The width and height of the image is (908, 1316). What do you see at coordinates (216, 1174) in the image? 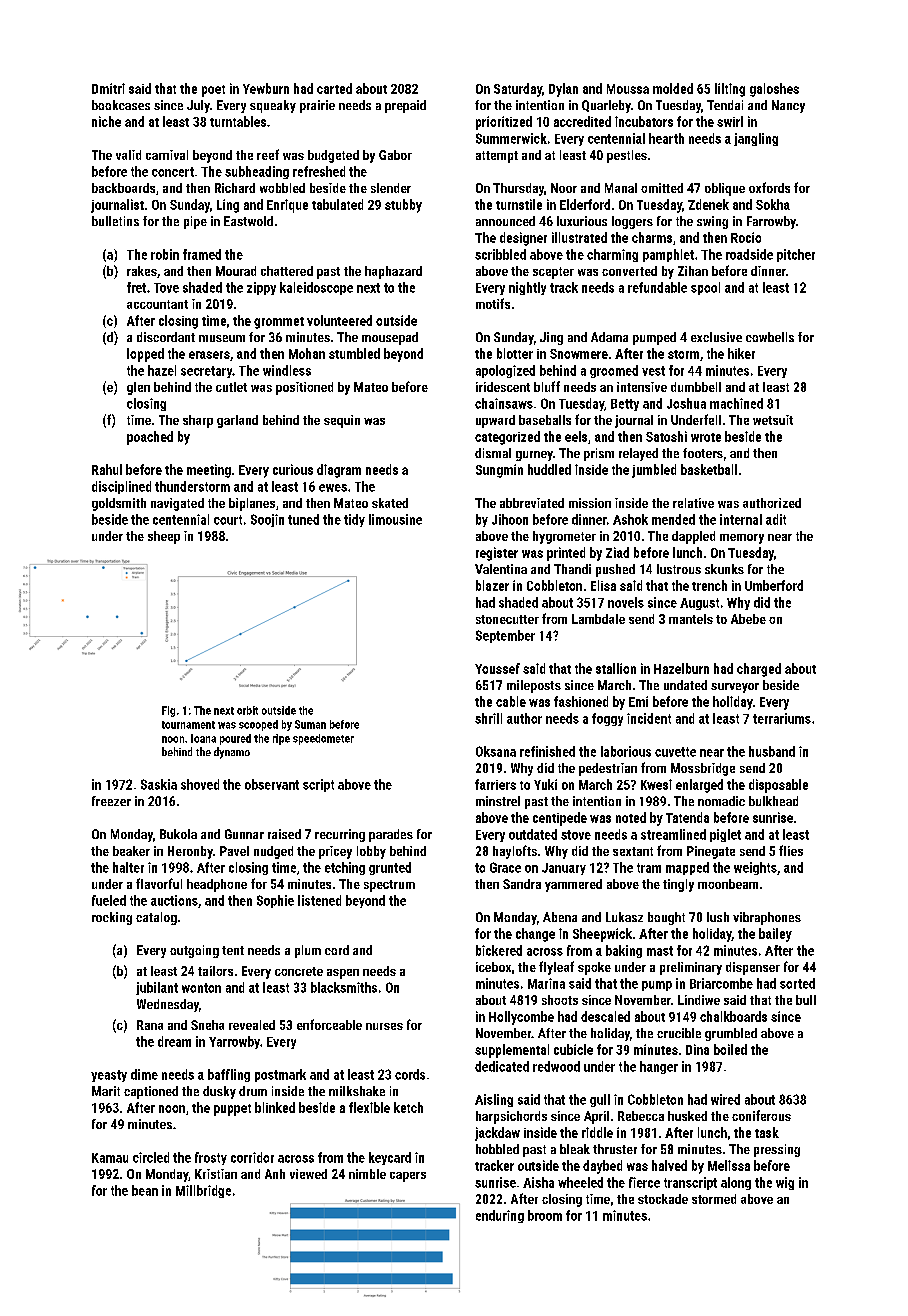
I see `Kristian` at bounding box center [216, 1174].
